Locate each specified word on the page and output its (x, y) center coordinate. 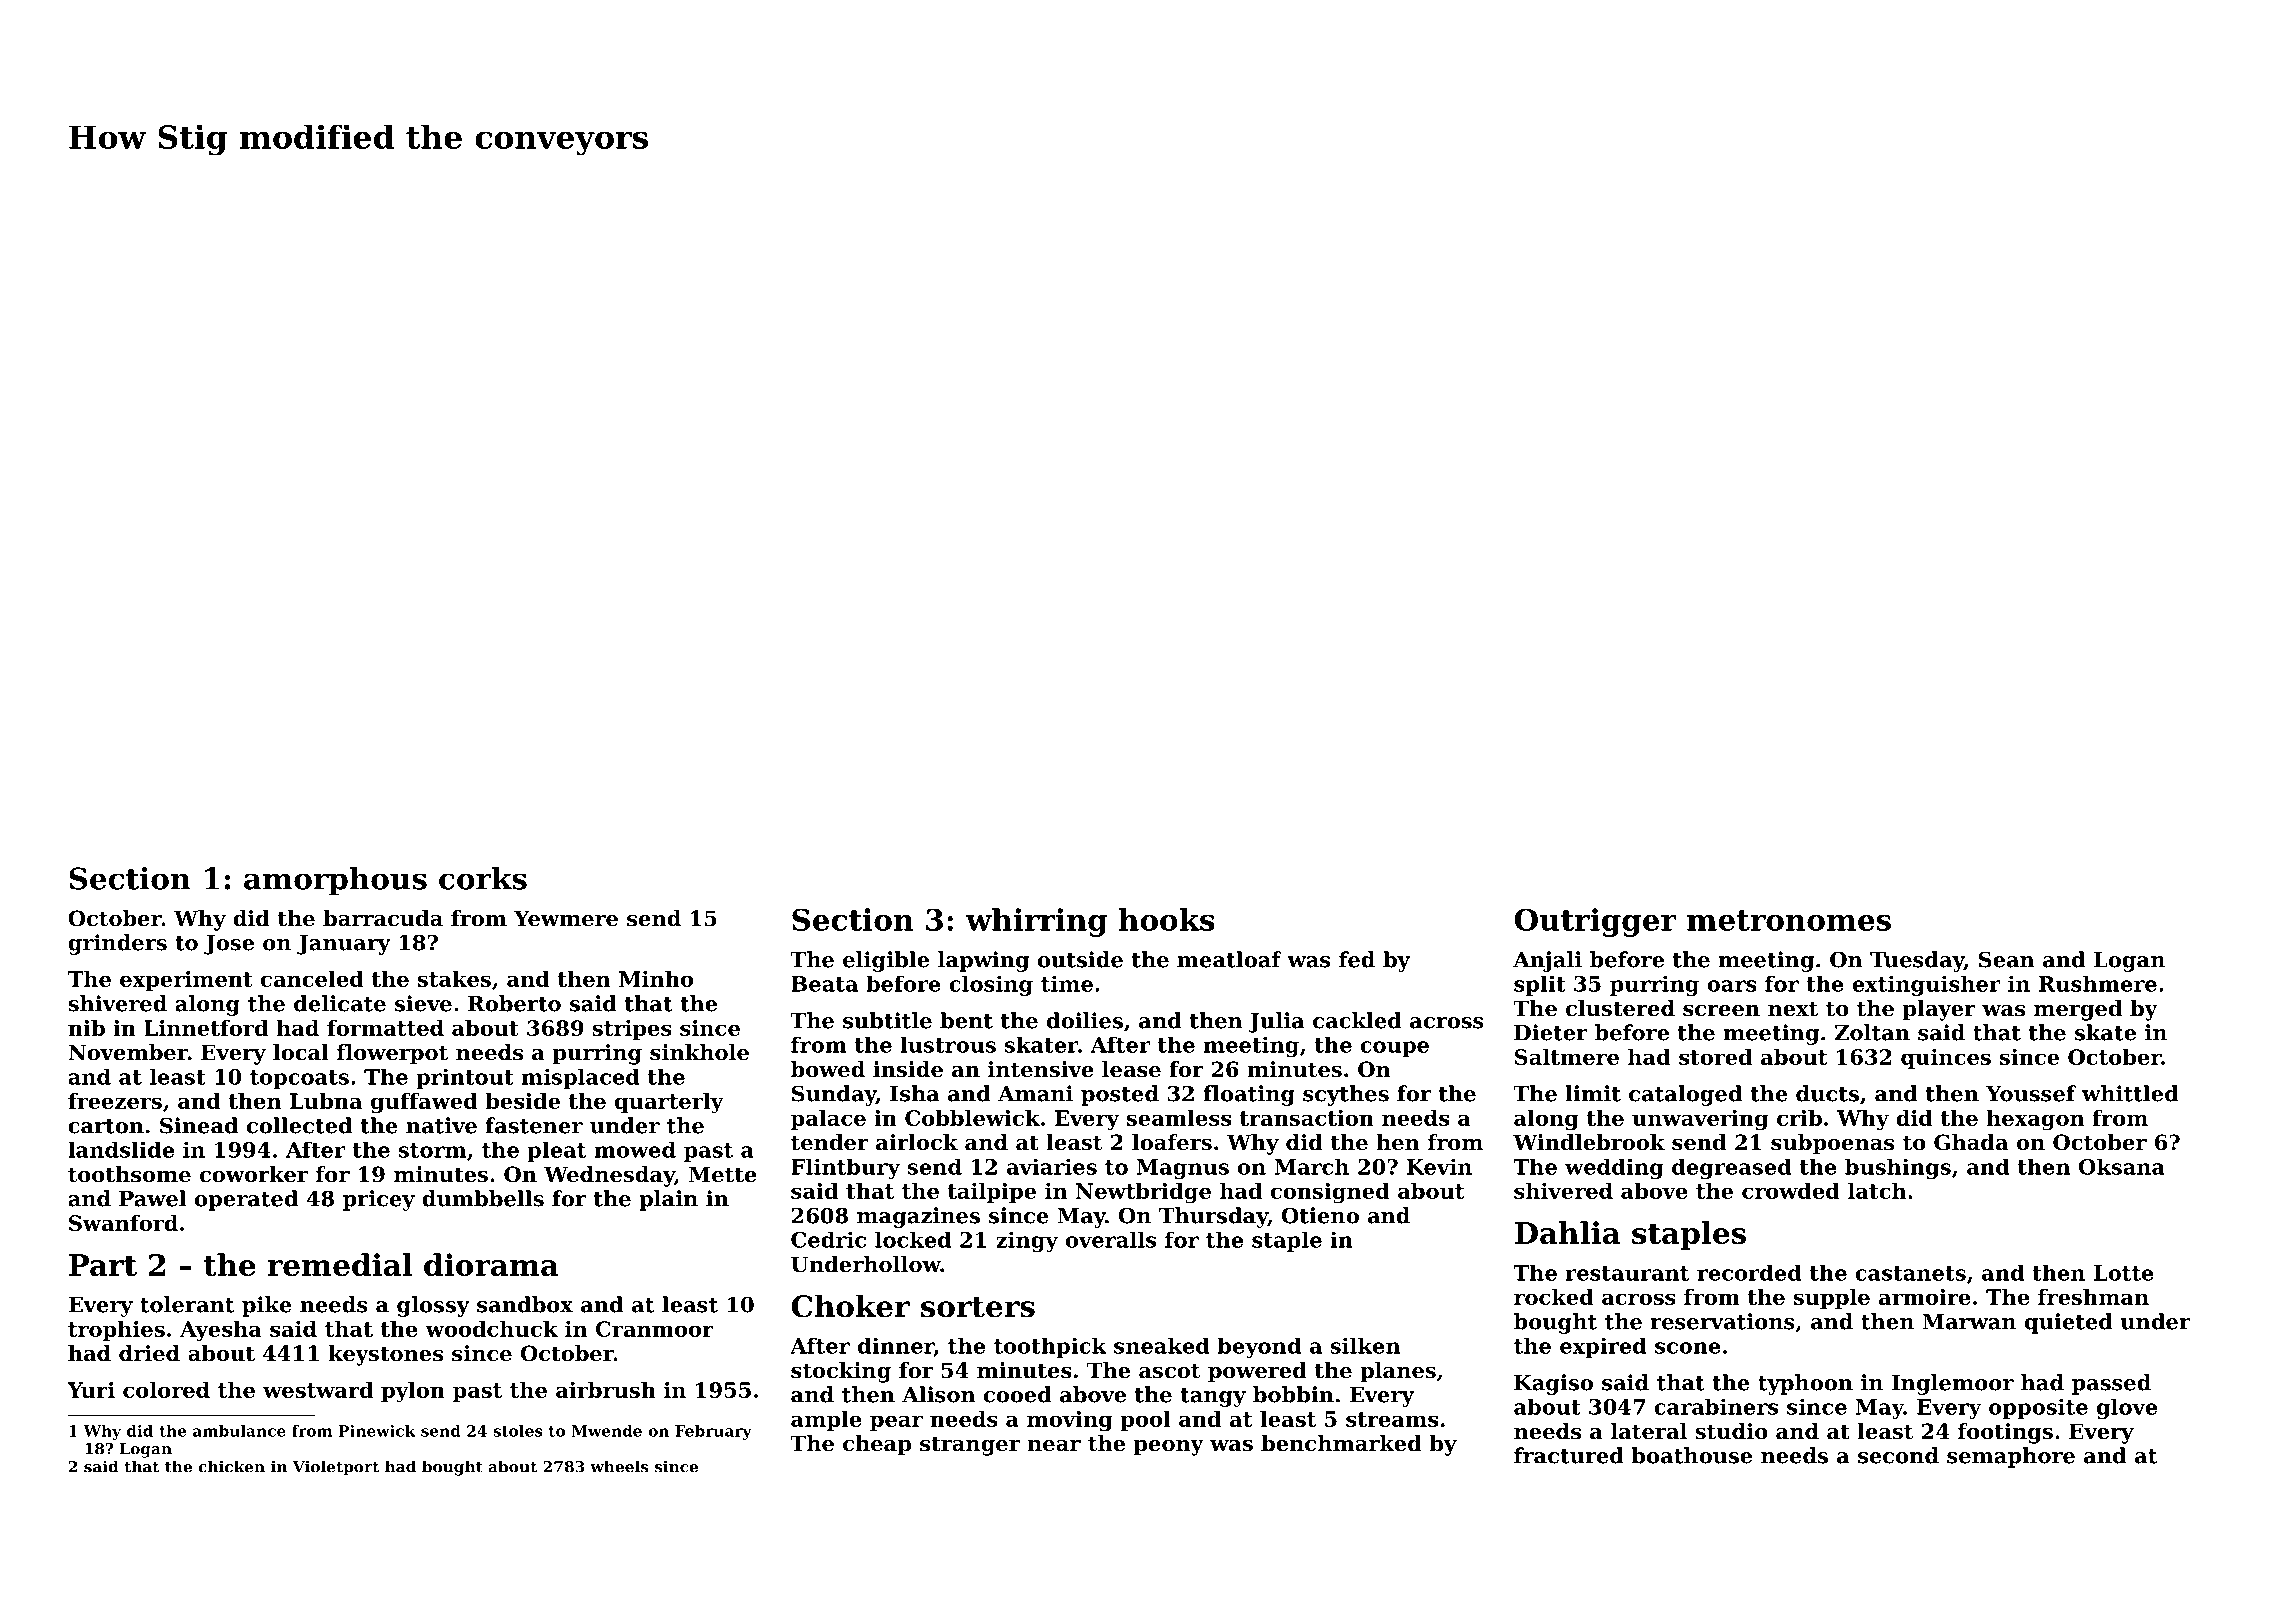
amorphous (335, 881)
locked (913, 1240)
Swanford (123, 1223)
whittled (2130, 1093)
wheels (619, 1466)
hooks (1167, 919)
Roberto (514, 1003)
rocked (1554, 1297)
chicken (231, 1466)
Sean (2007, 959)
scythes (1346, 1095)
